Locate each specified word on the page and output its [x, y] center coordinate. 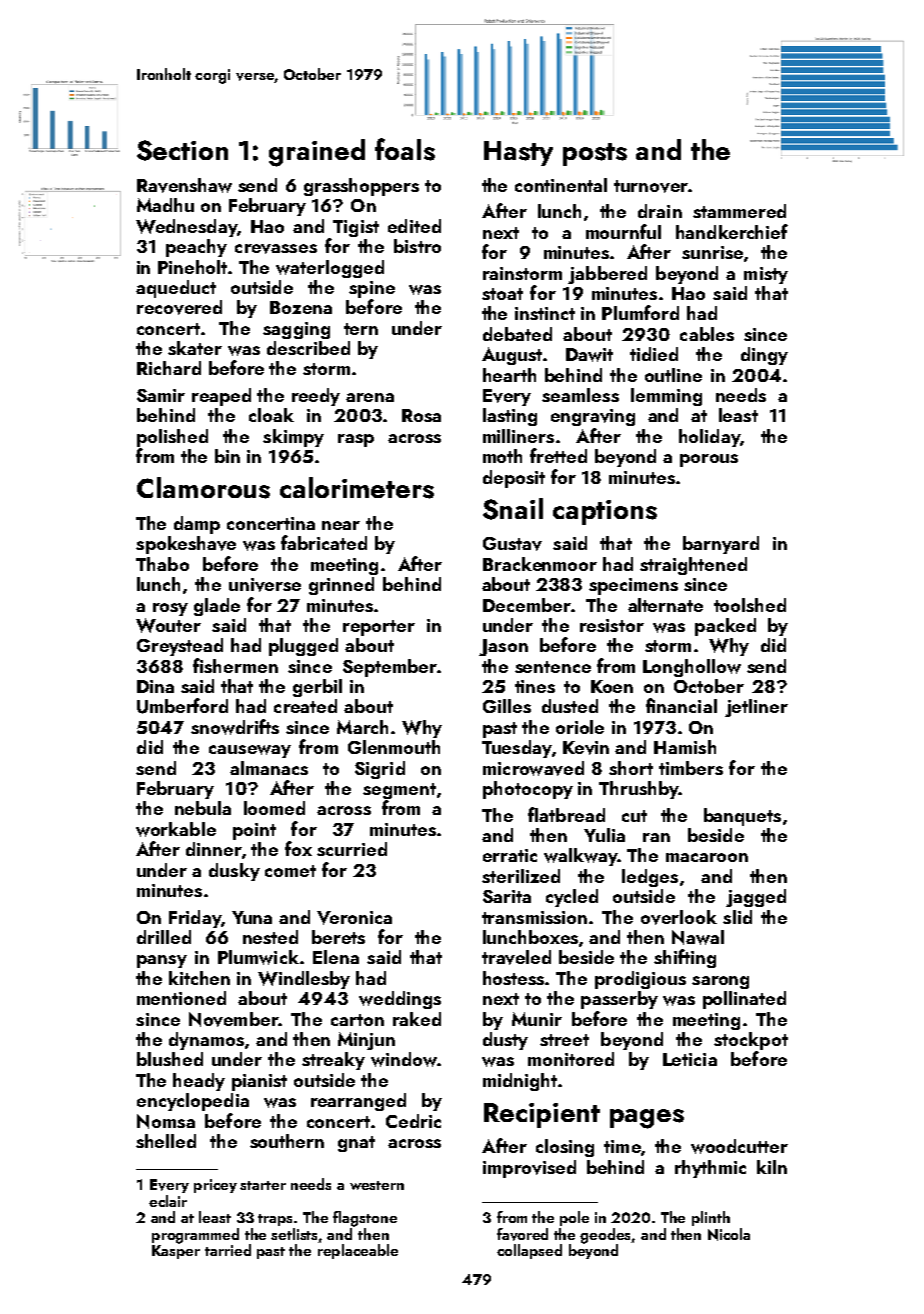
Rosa [421, 415]
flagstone [365, 1219]
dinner [214, 849]
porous [709, 460]
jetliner [756, 708]
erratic [510, 855]
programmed [195, 1236]
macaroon [707, 857]
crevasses [276, 249]
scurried [352, 849]
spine [372, 289]
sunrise [712, 252]
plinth [711, 1218]
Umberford [182, 706]
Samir [161, 395]
